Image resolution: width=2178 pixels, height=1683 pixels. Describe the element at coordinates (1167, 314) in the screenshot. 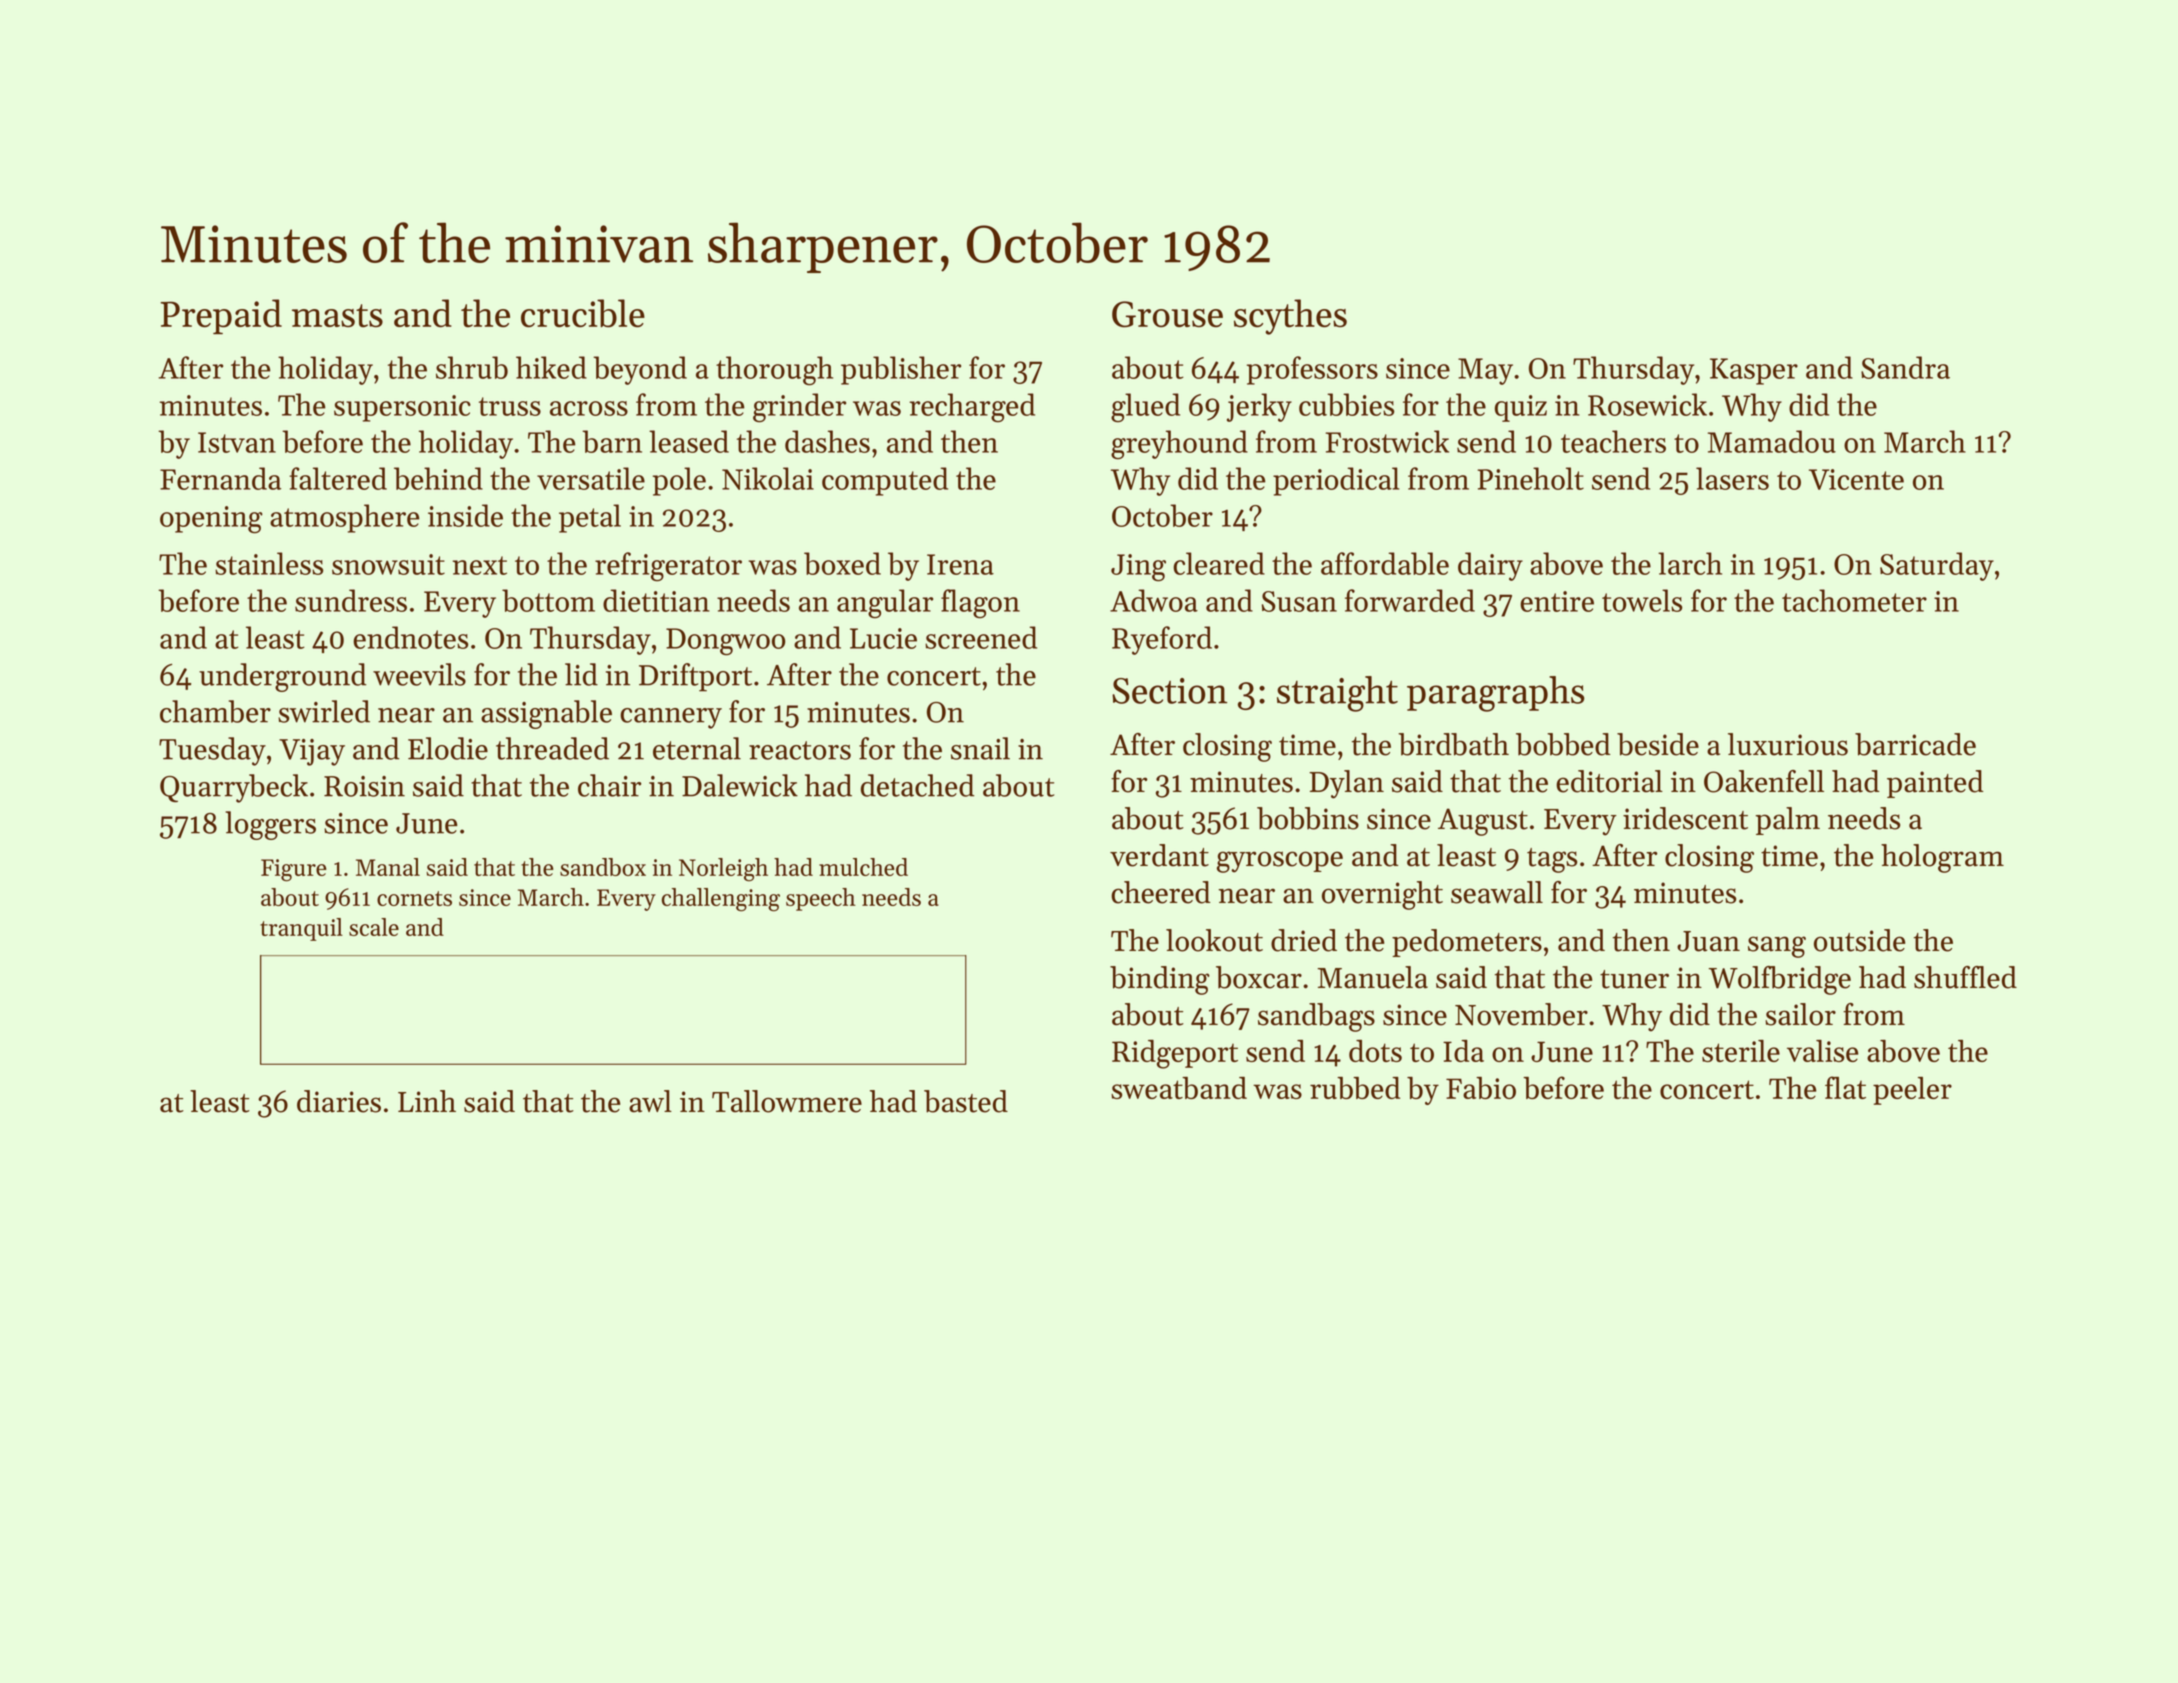

I see `Grouse` at that location.
